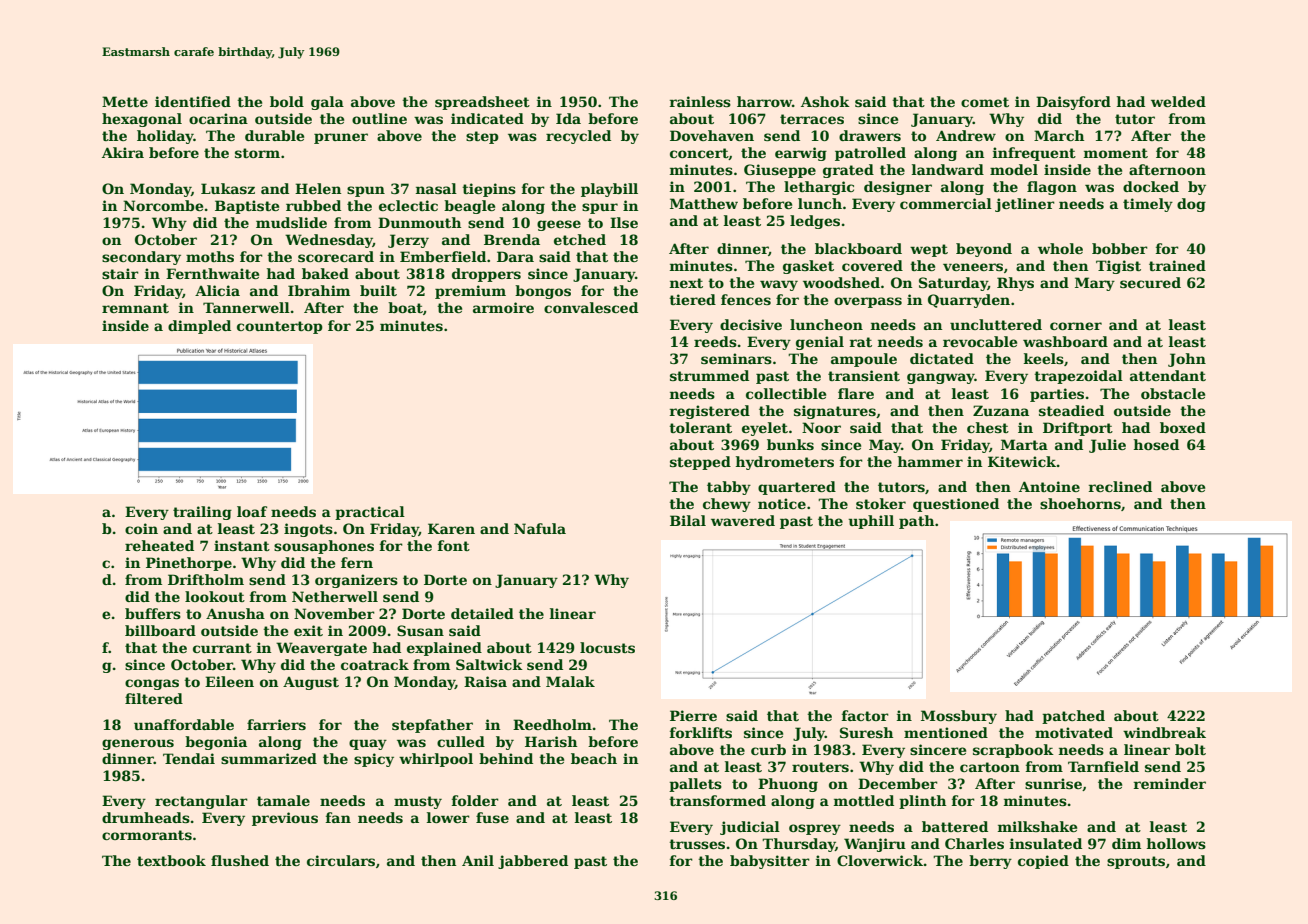  What do you see at coordinates (1080, 503) in the screenshot?
I see `shoehorns` at bounding box center [1080, 503].
